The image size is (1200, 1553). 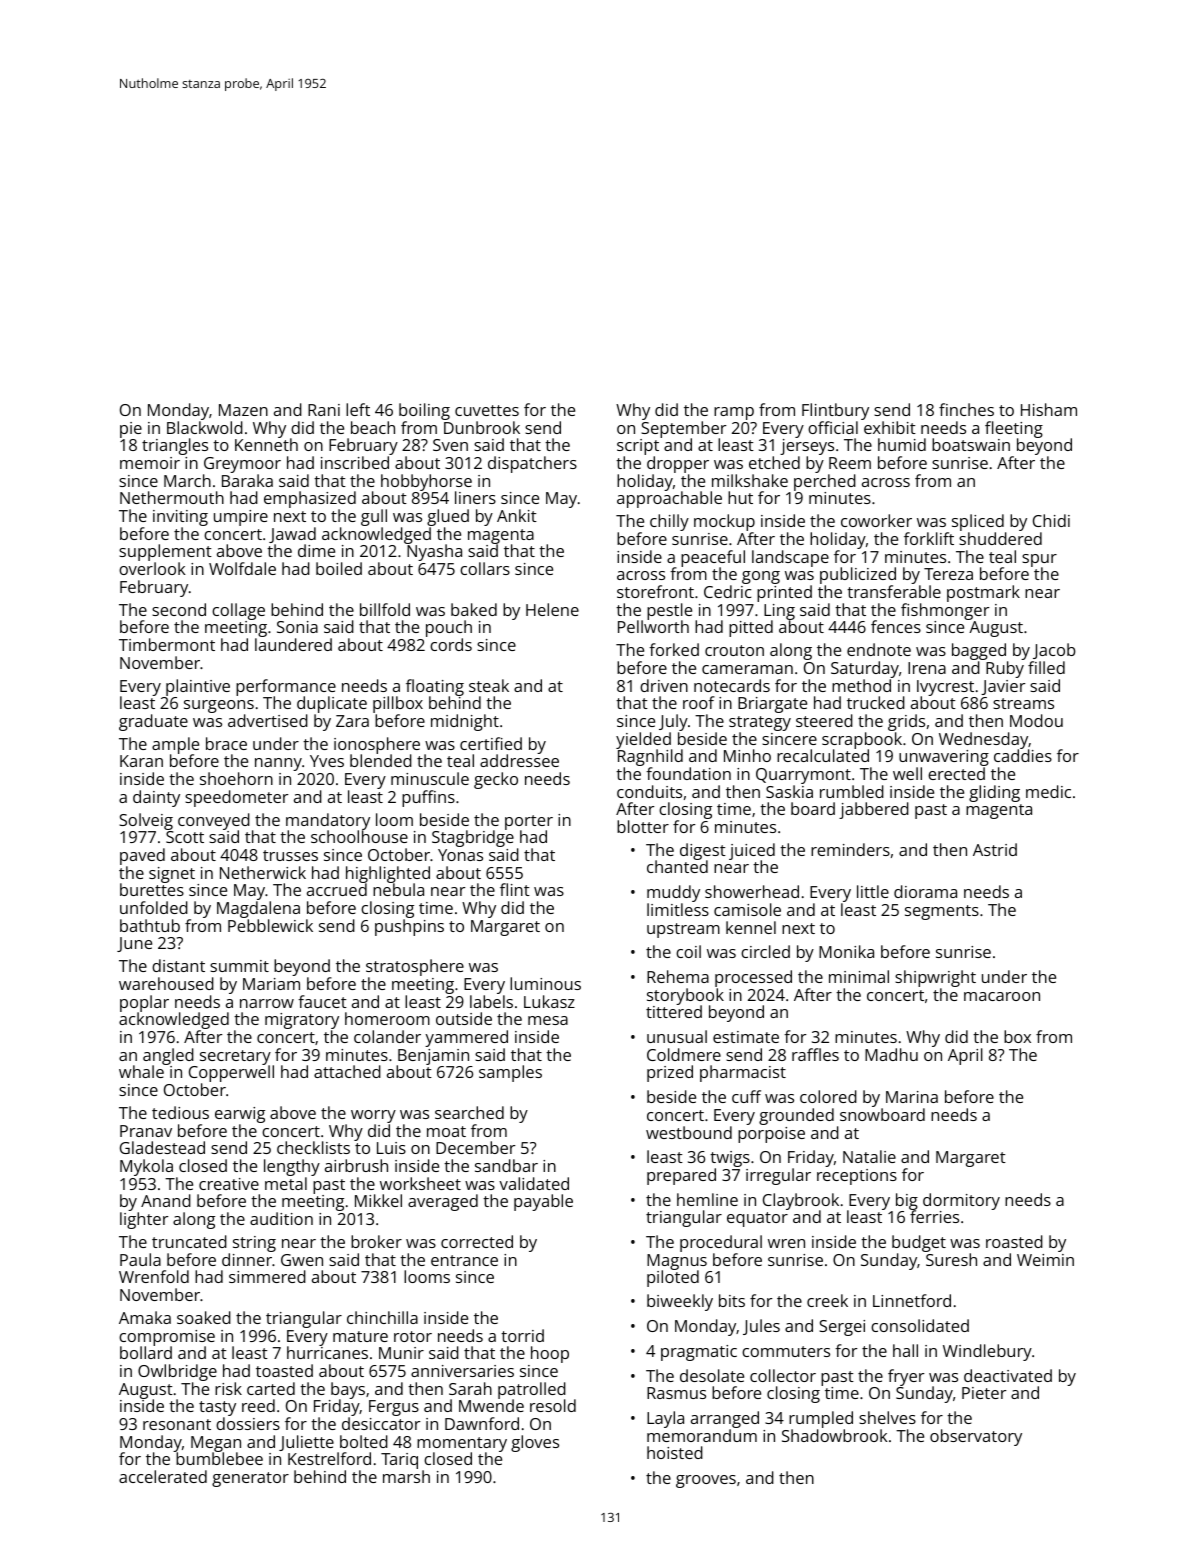 What do you see at coordinates (241, 518) in the screenshot?
I see `umpire` at bounding box center [241, 518].
